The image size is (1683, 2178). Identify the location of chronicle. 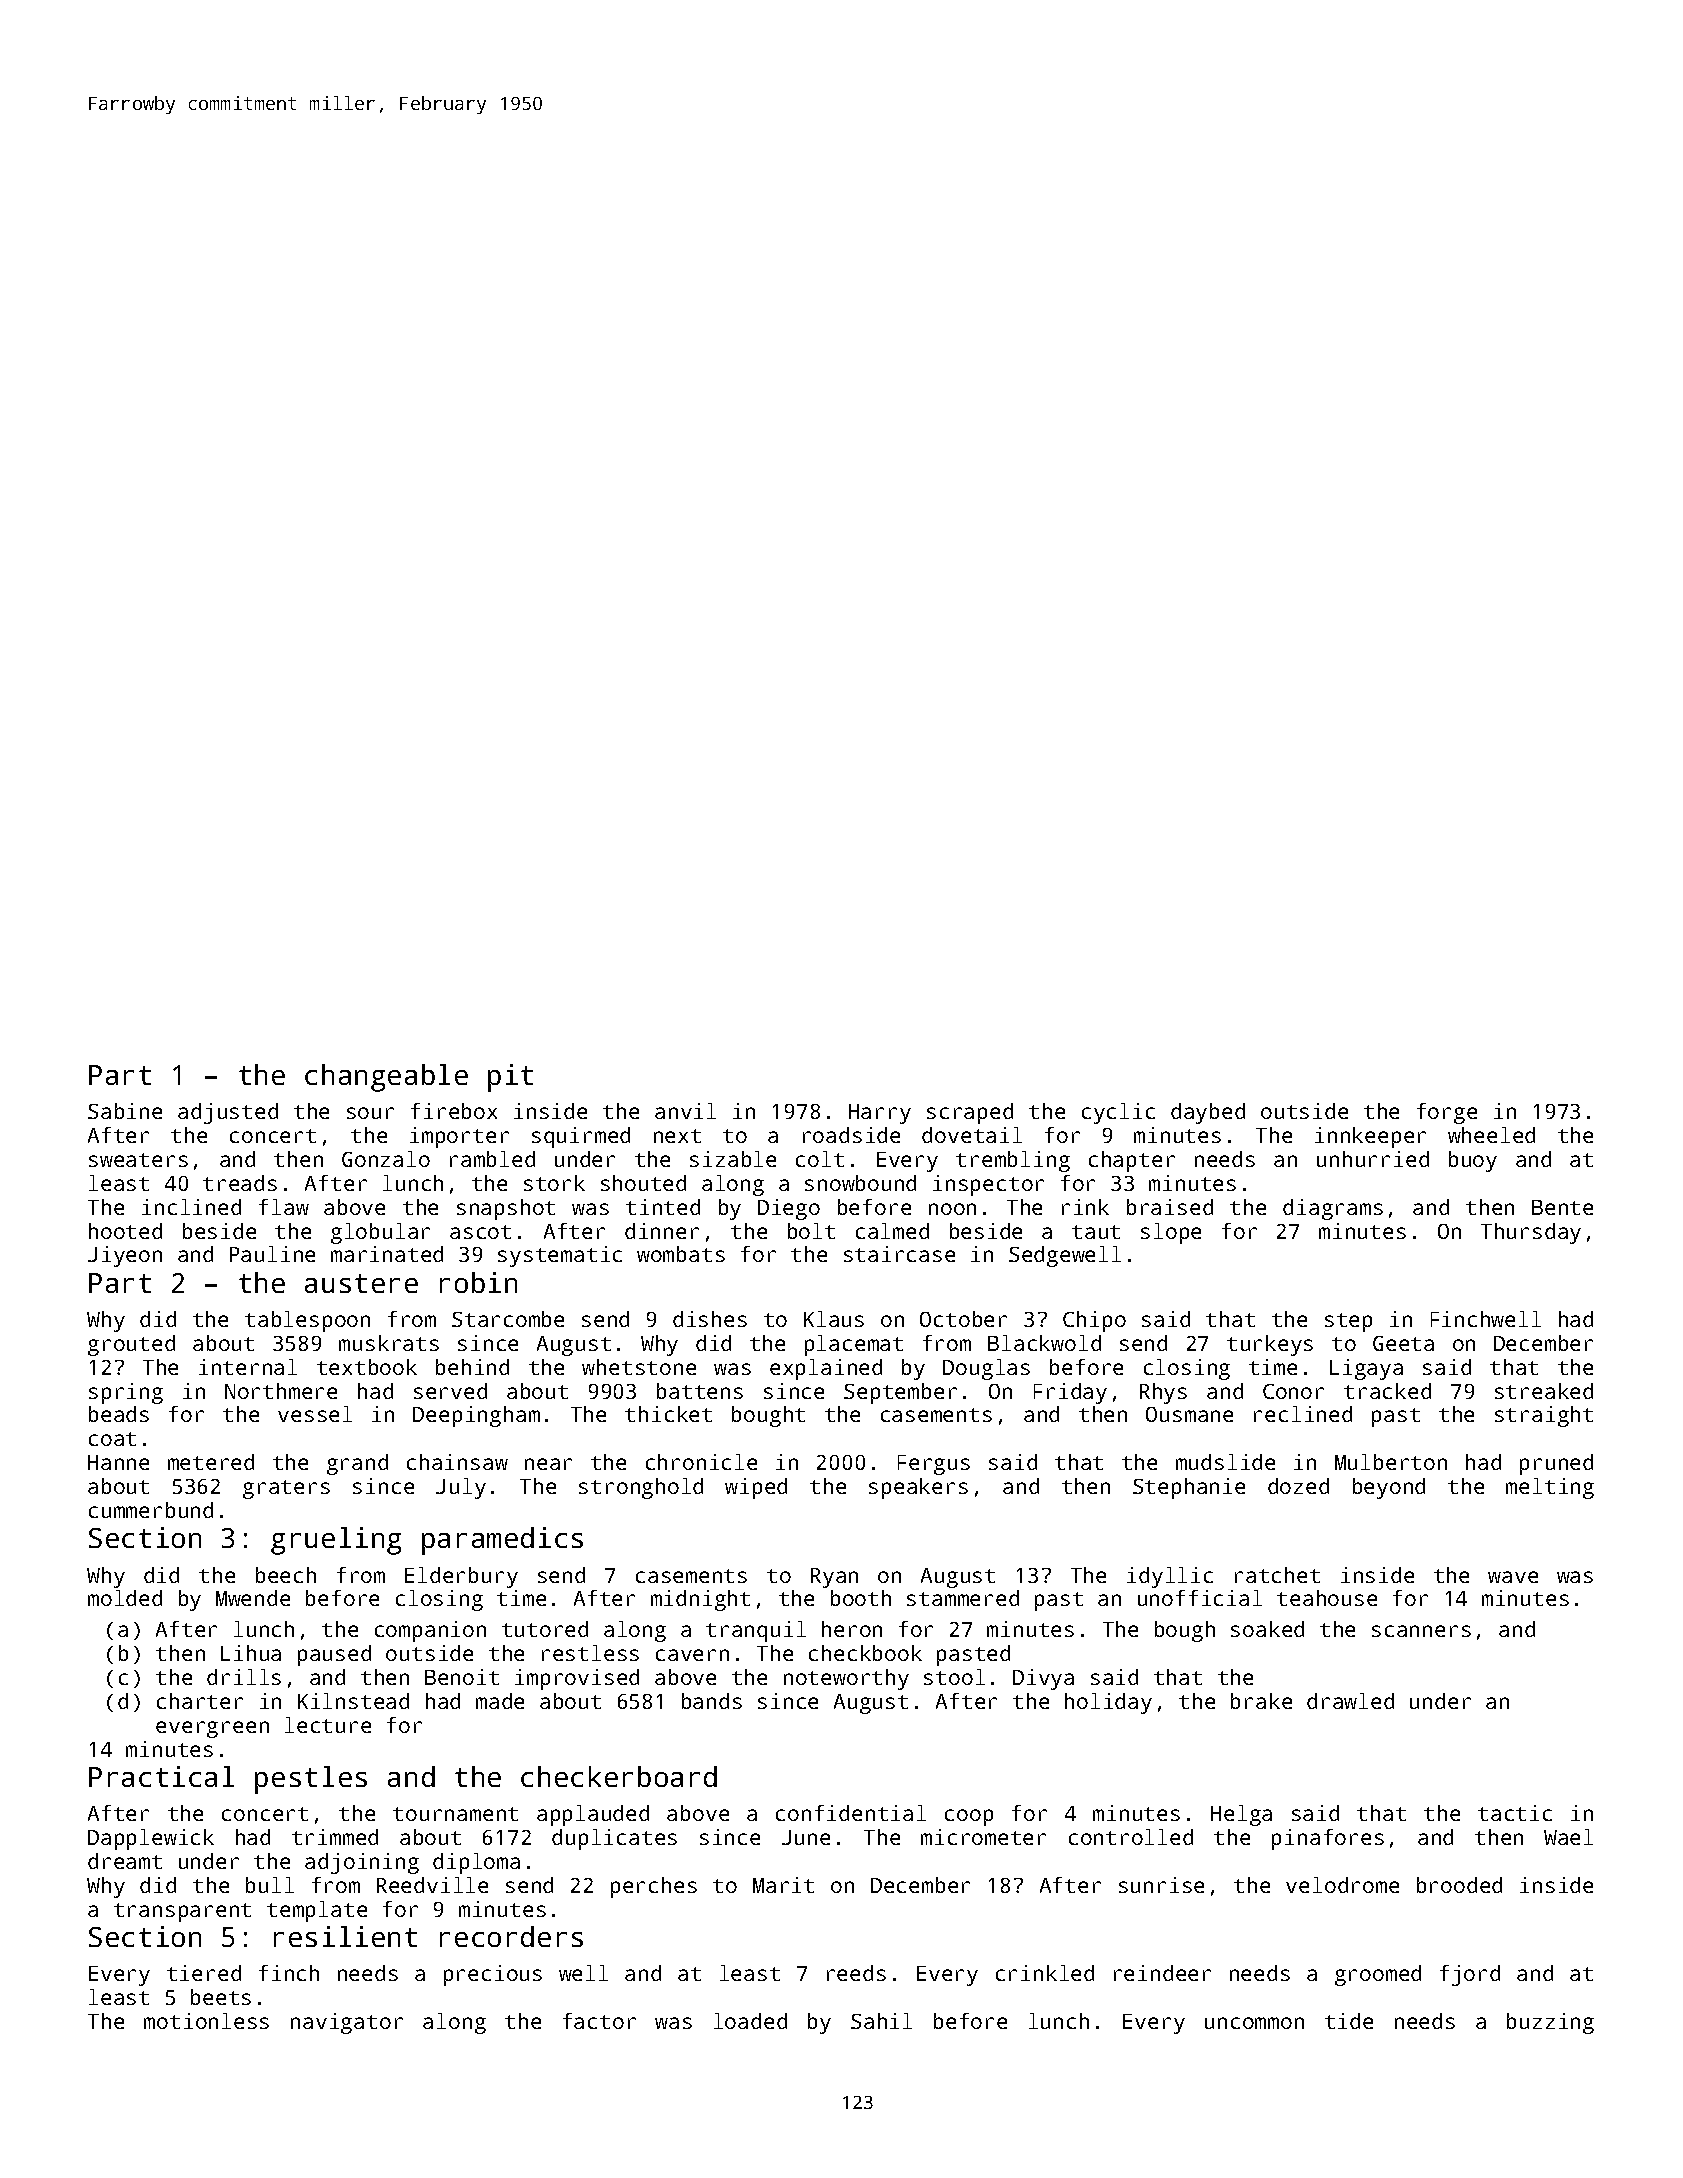
(701, 1462).
